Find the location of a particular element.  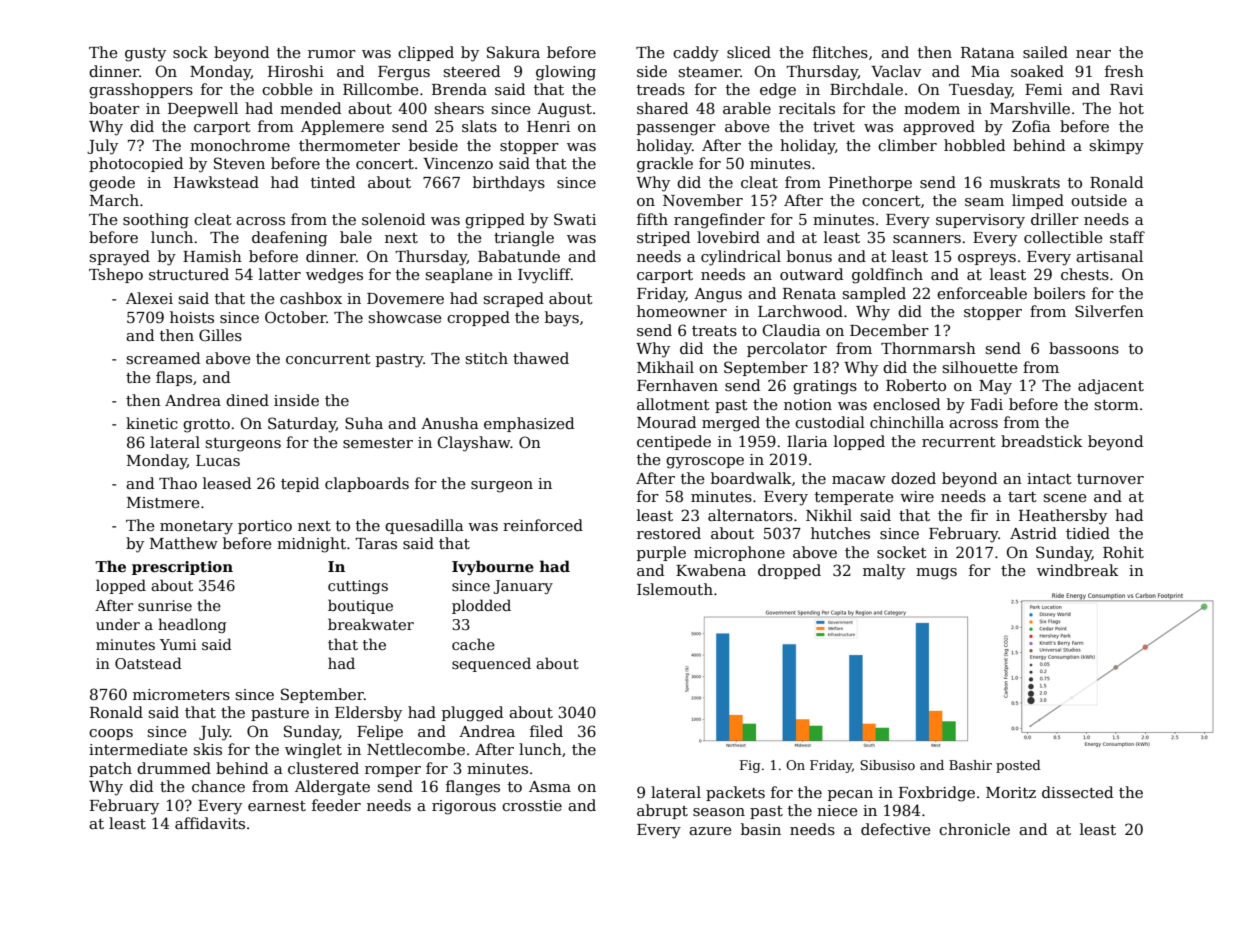

Nettlecombe is located at coordinates (416, 749).
